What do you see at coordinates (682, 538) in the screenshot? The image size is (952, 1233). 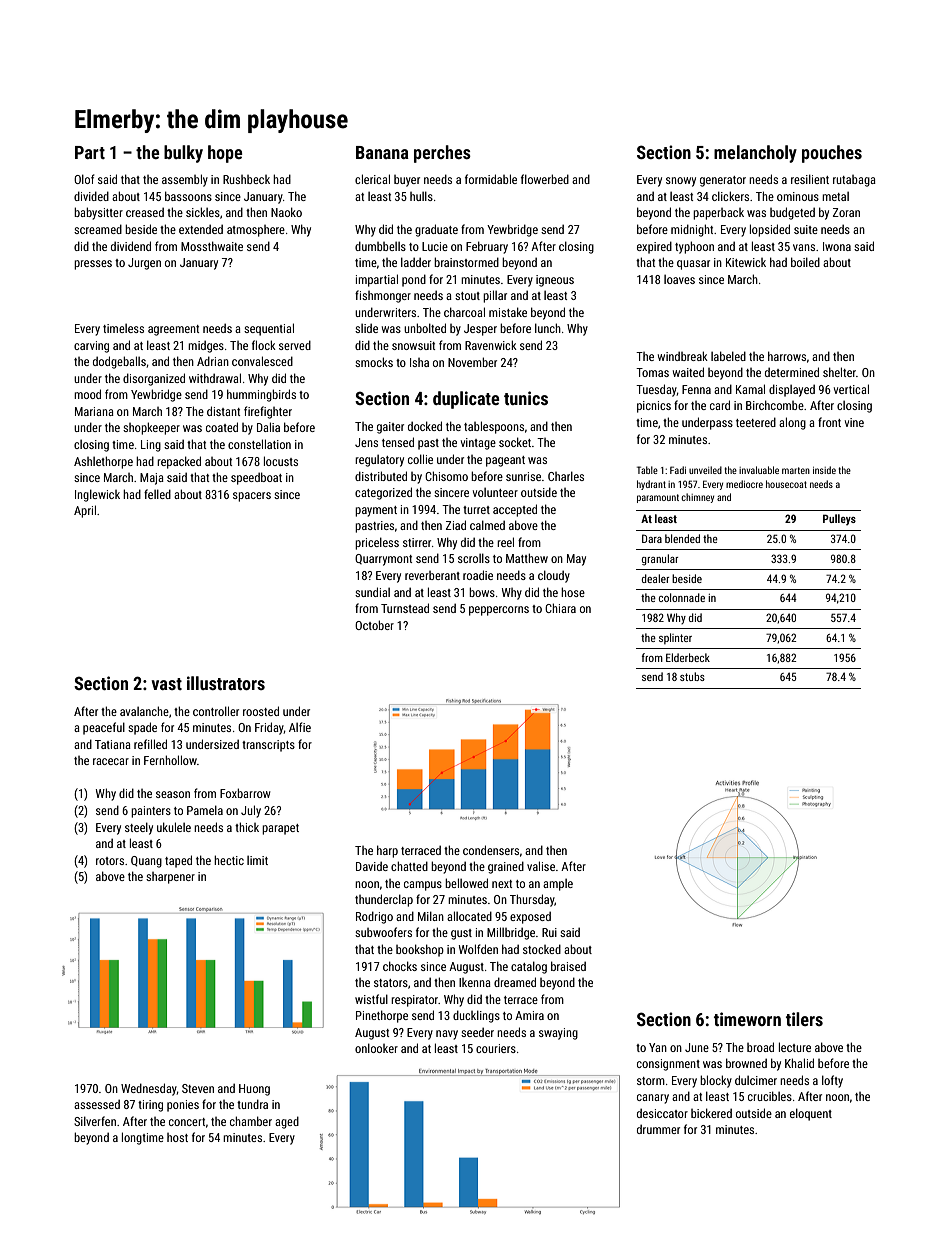 I see `blended` at bounding box center [682, 538].
